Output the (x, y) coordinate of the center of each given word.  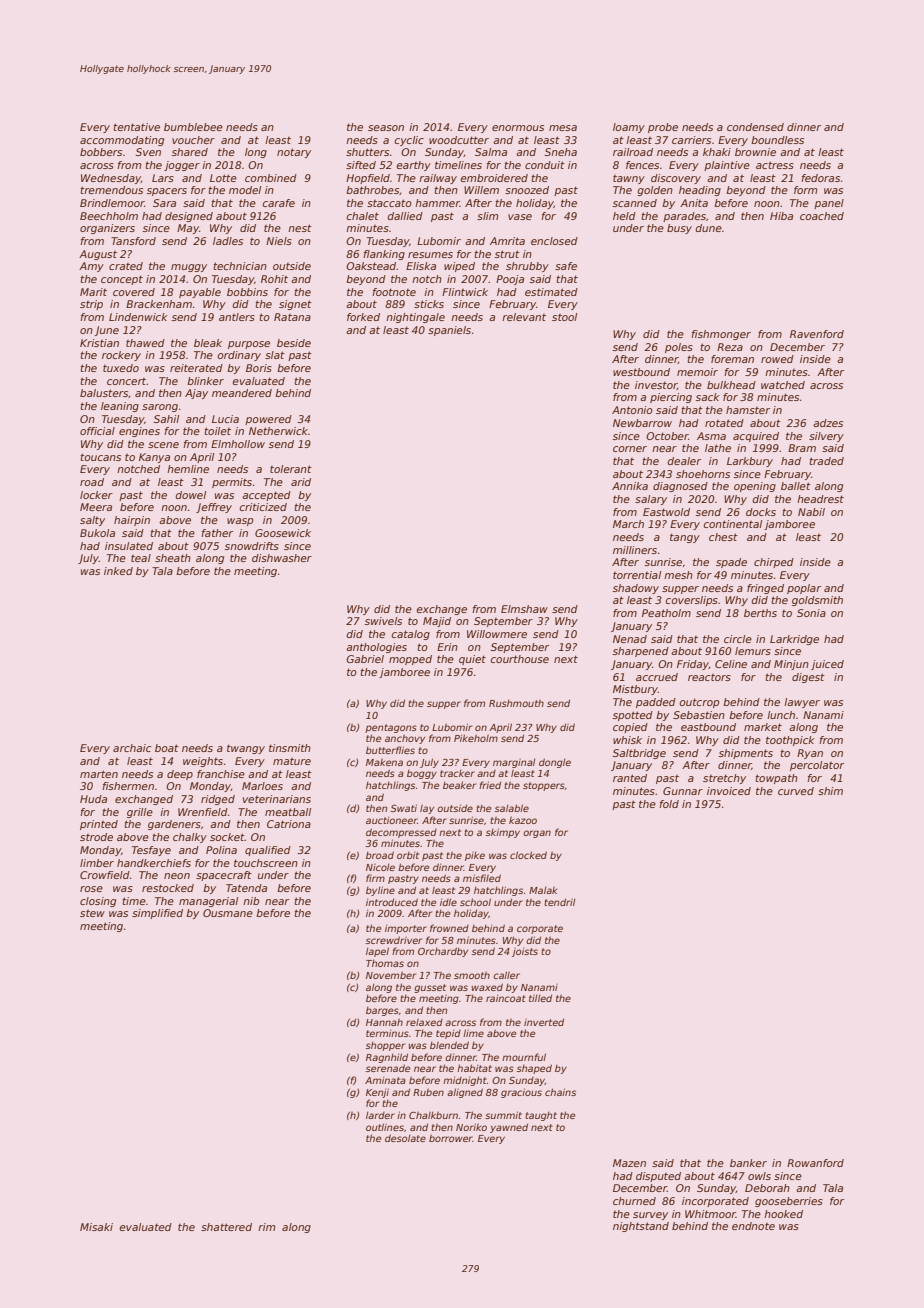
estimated (551, 292)
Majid (437, 622)
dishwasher (282, 558)
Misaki (96, 1227)
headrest (820, 499)
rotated (724, 423)
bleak (208, 343)
